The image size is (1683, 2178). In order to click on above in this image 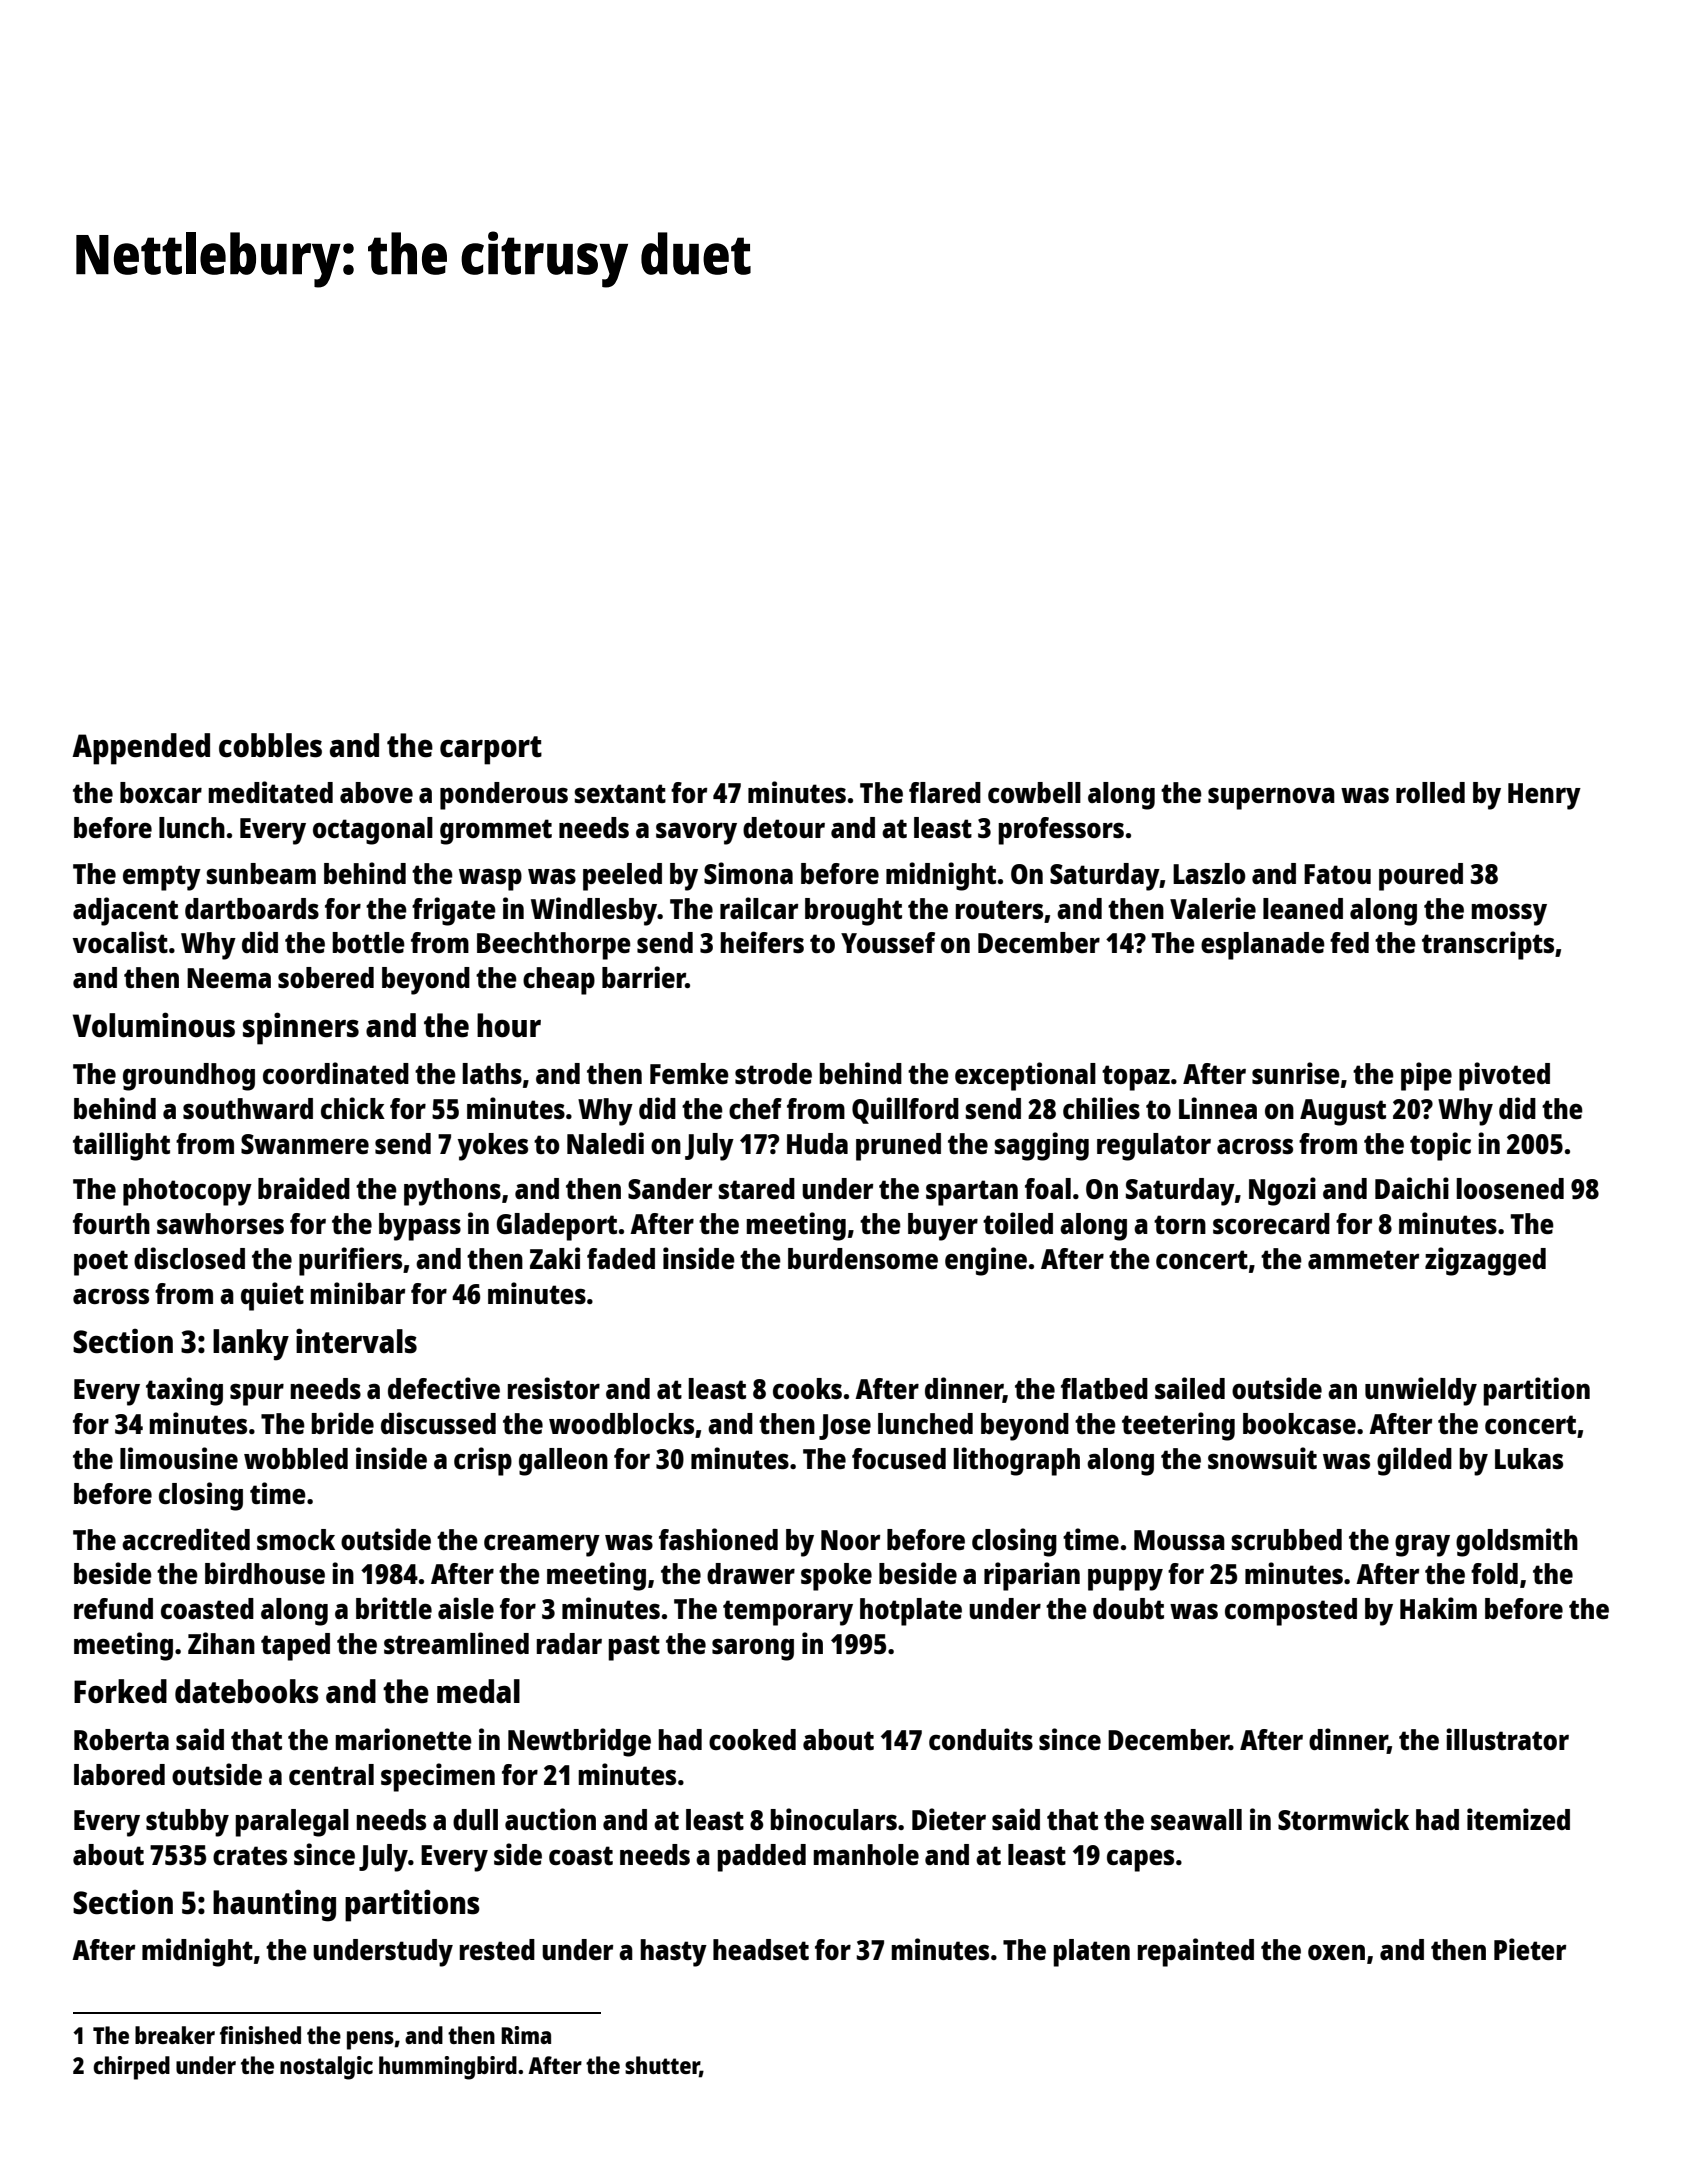, I will do `click(376, 792)`.
